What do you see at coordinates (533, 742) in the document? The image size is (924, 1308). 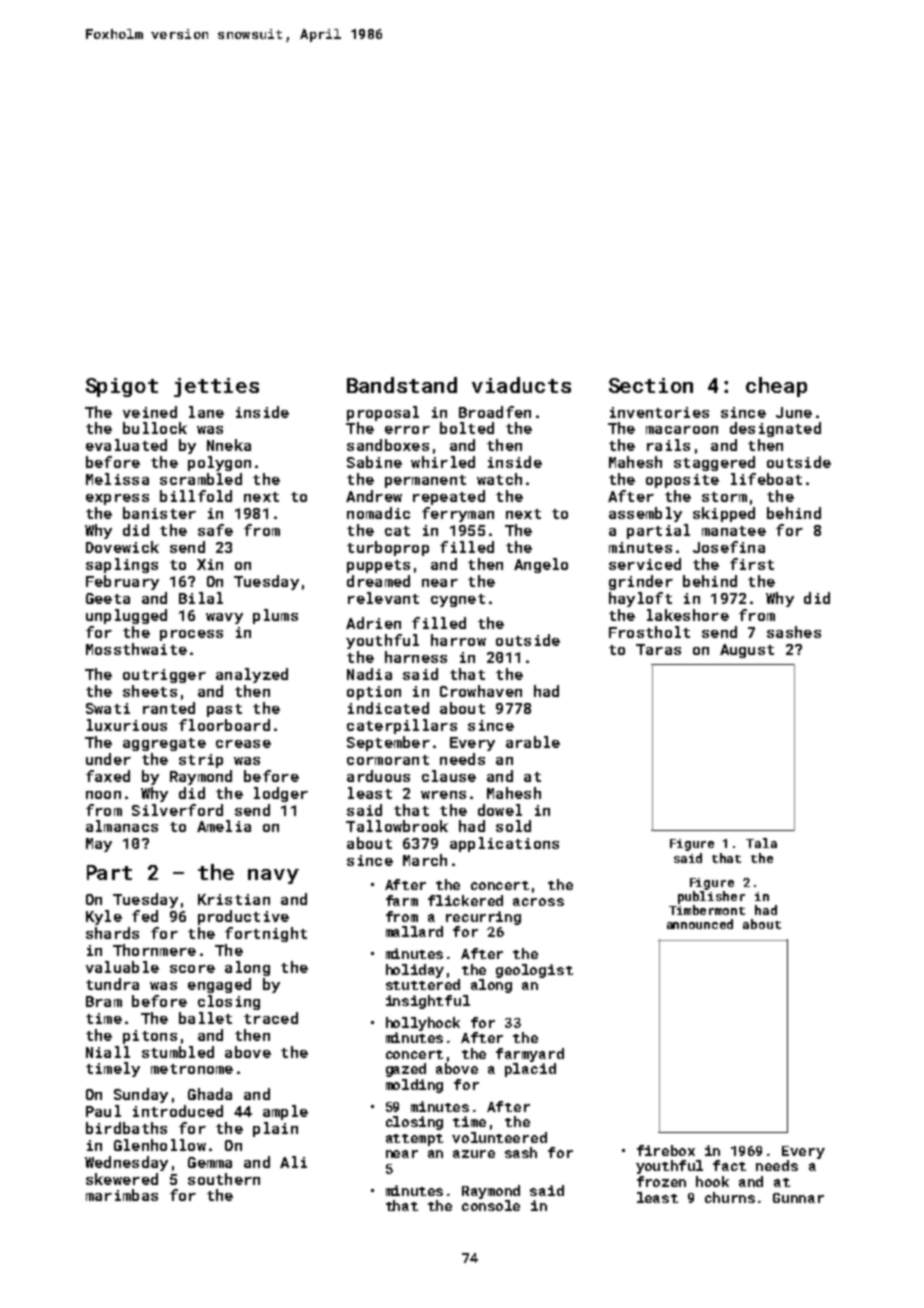 I see `arable` at bounding box center [533, 742].
